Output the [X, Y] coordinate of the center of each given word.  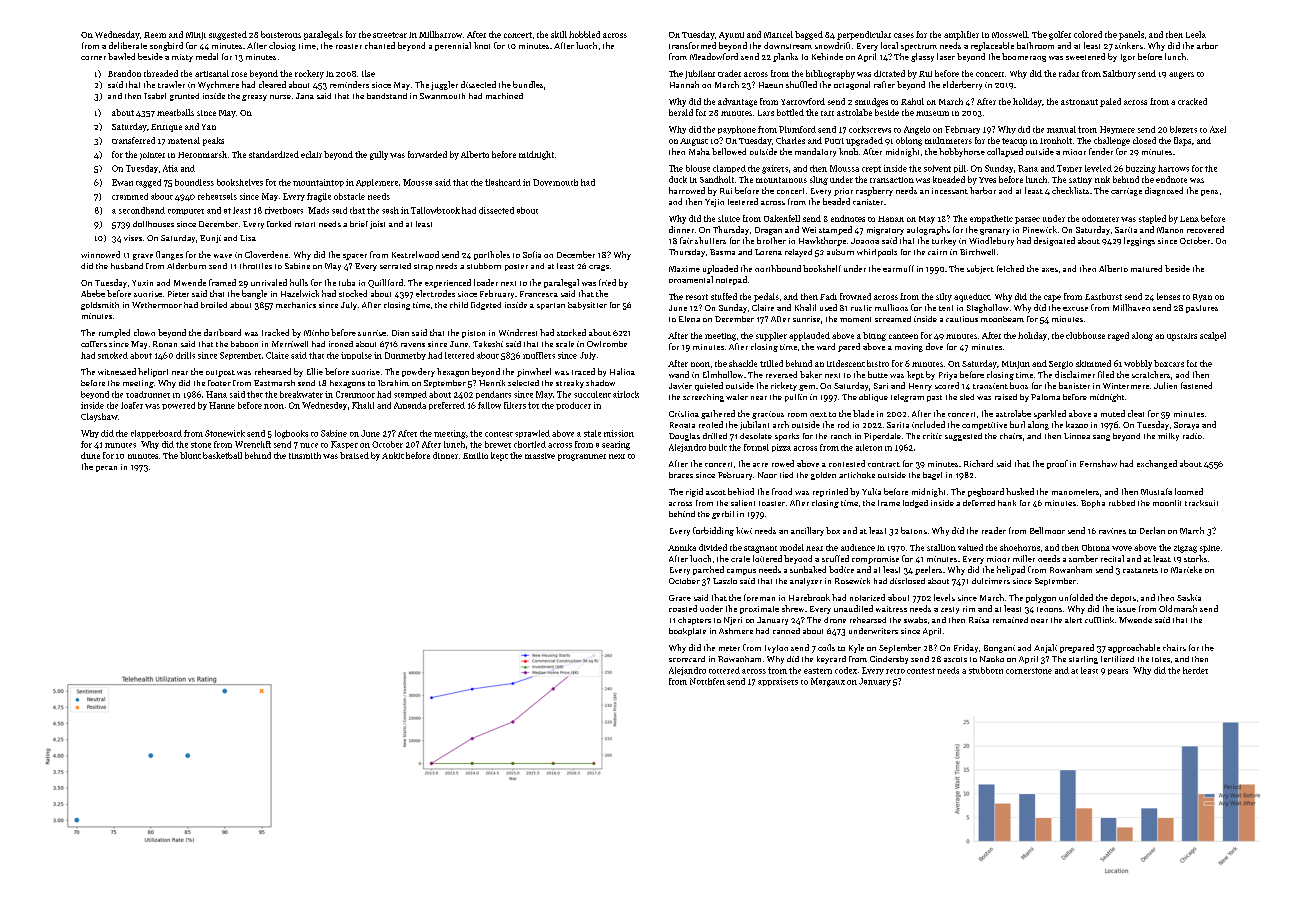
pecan [106, 469]
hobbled [584, 34]
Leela [1196, 34]
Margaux [828, 682]
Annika [682, 547]
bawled [121, 56]
